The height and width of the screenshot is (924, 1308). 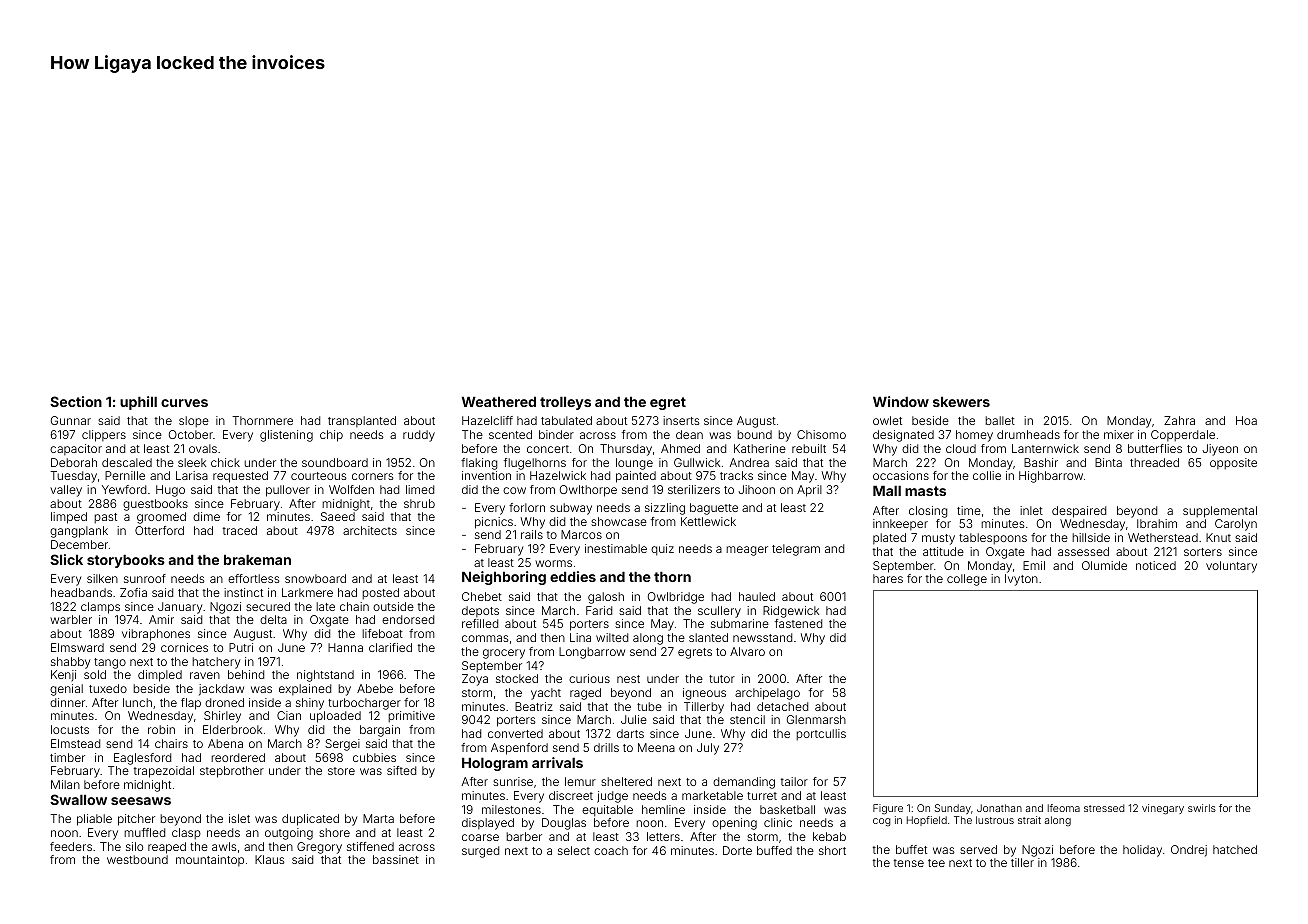 I want to click on tube, so click(x=649, y=706).
